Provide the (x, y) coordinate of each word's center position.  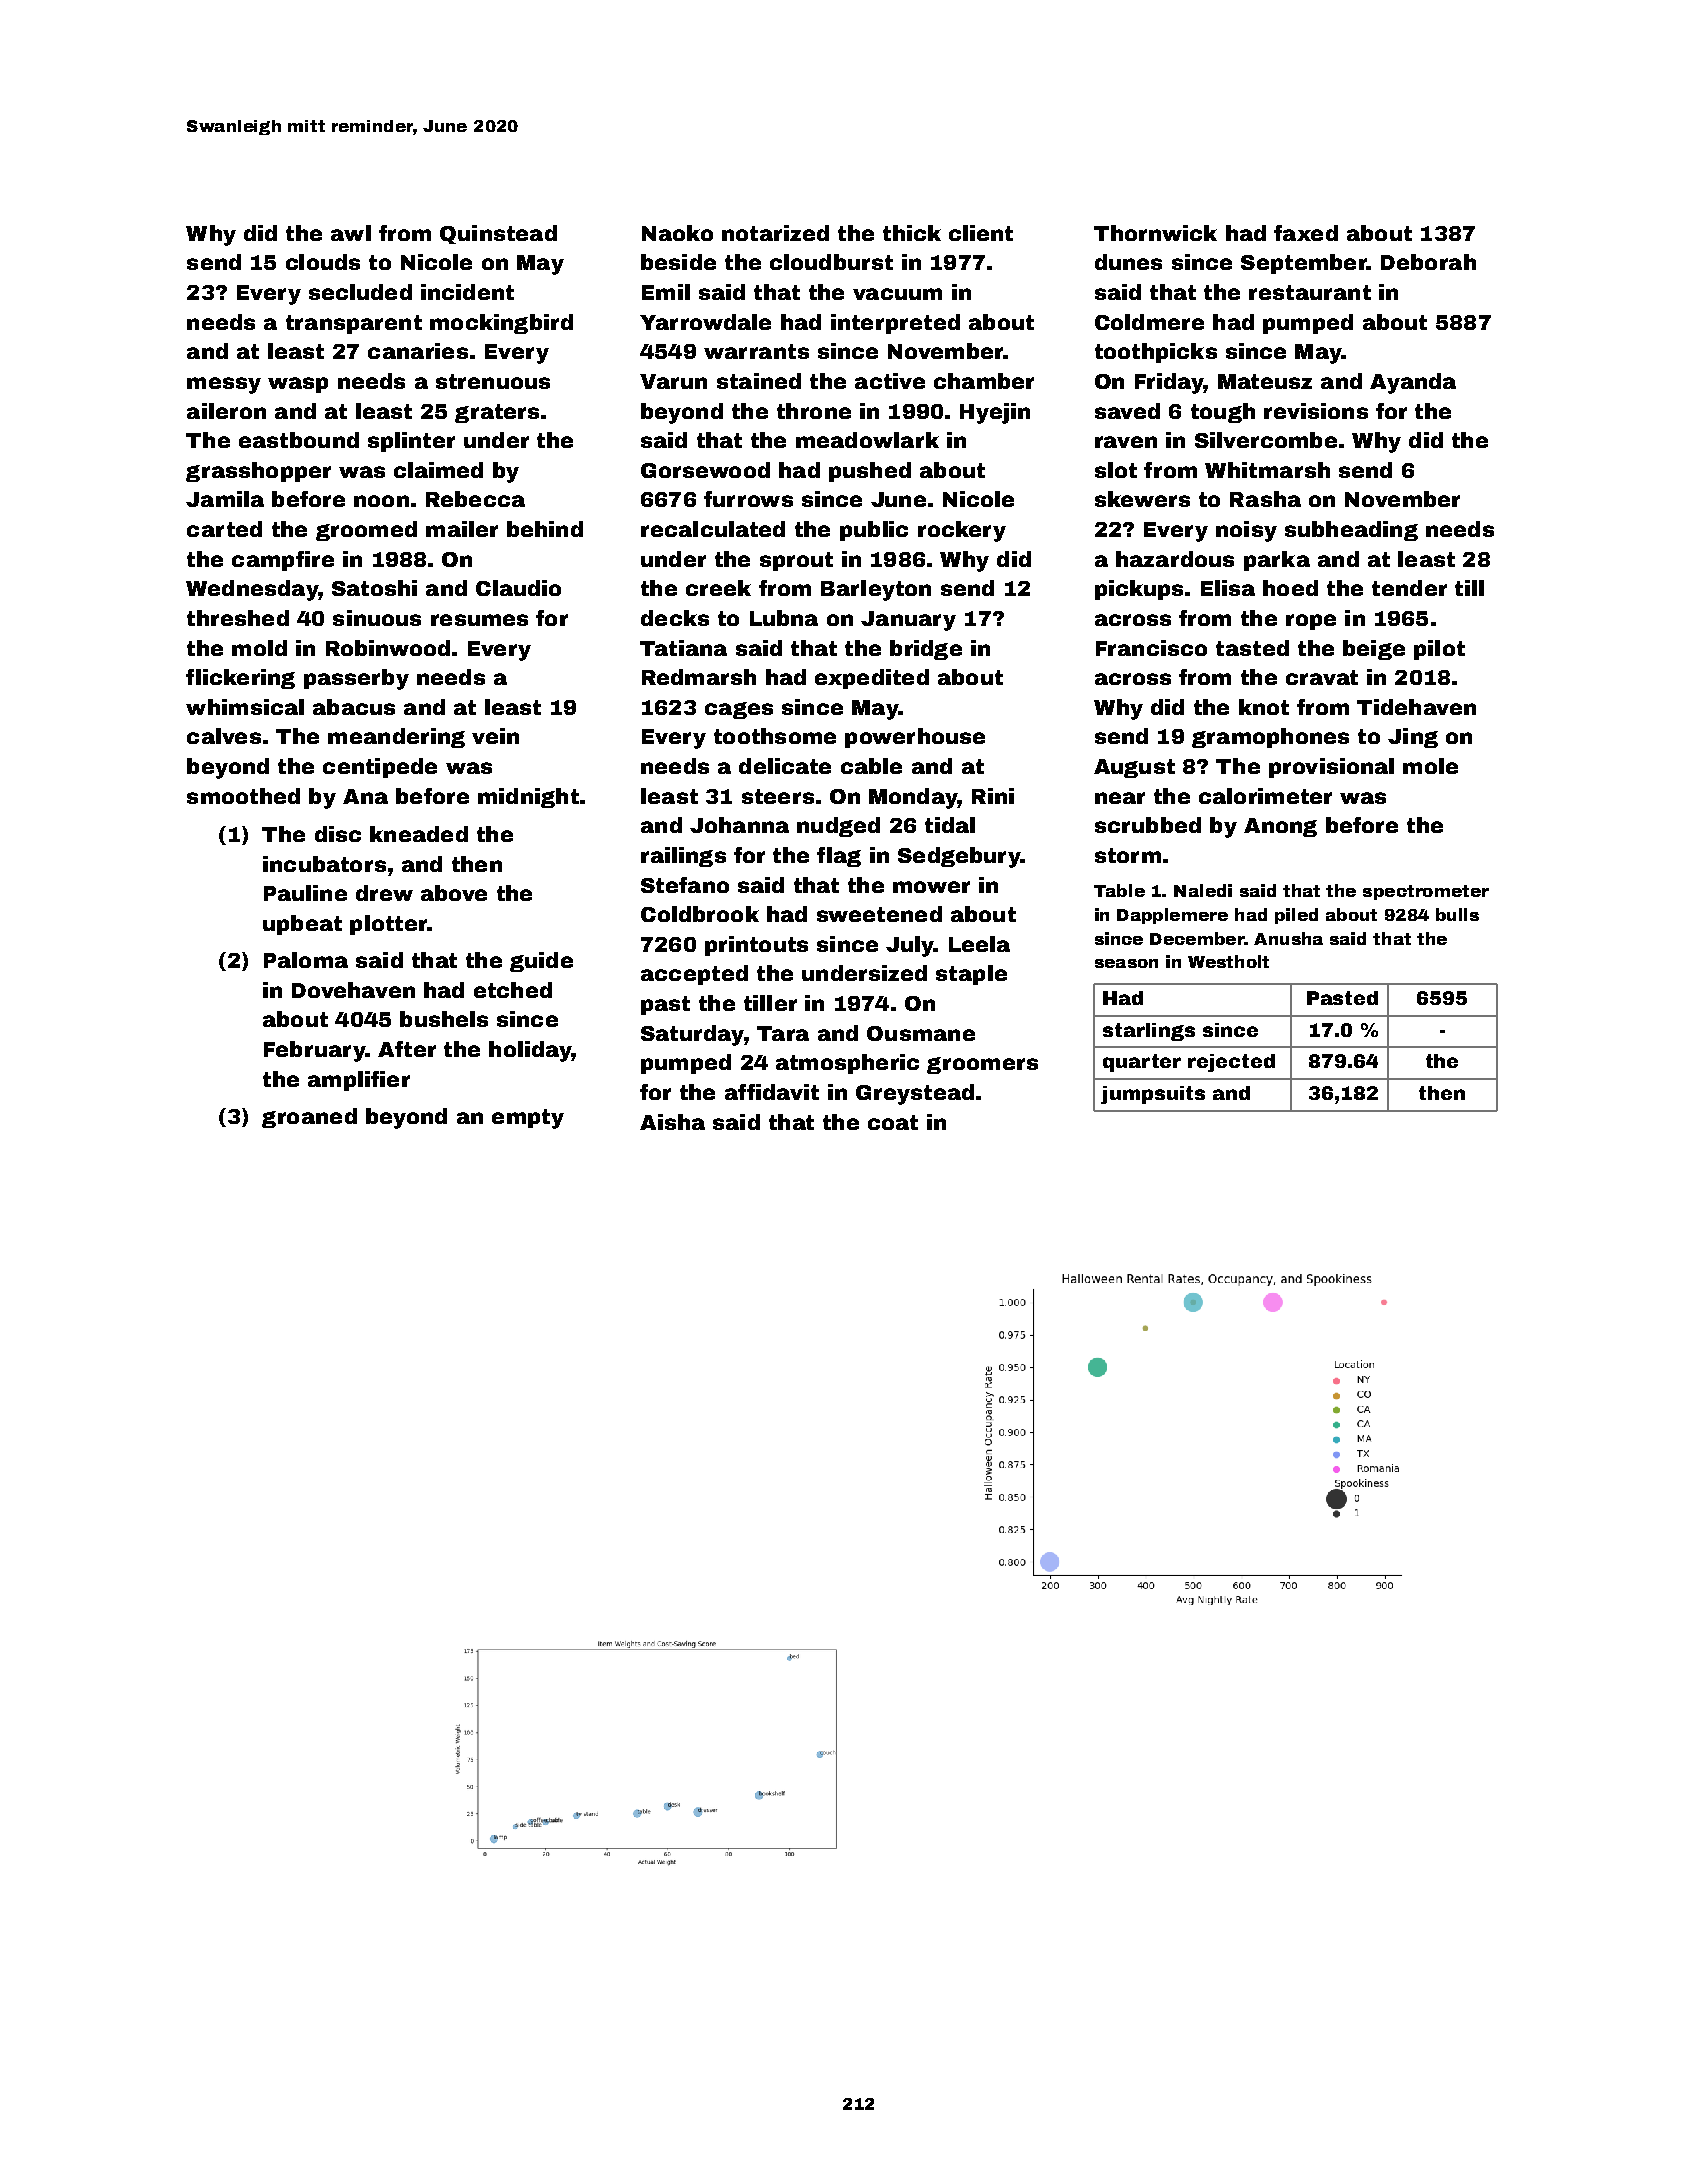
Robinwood (388, 648)
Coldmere (1149, 322)
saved (1127, 411)
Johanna (739, 825)
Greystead (915, 1094)
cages (739, 710)
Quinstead (498, 234)
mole (1430, 766)
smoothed (243, 796)
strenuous (493, 381)
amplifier (359, 1081)
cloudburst (831, 262)
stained (759, 381)
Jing (1413, 738)
